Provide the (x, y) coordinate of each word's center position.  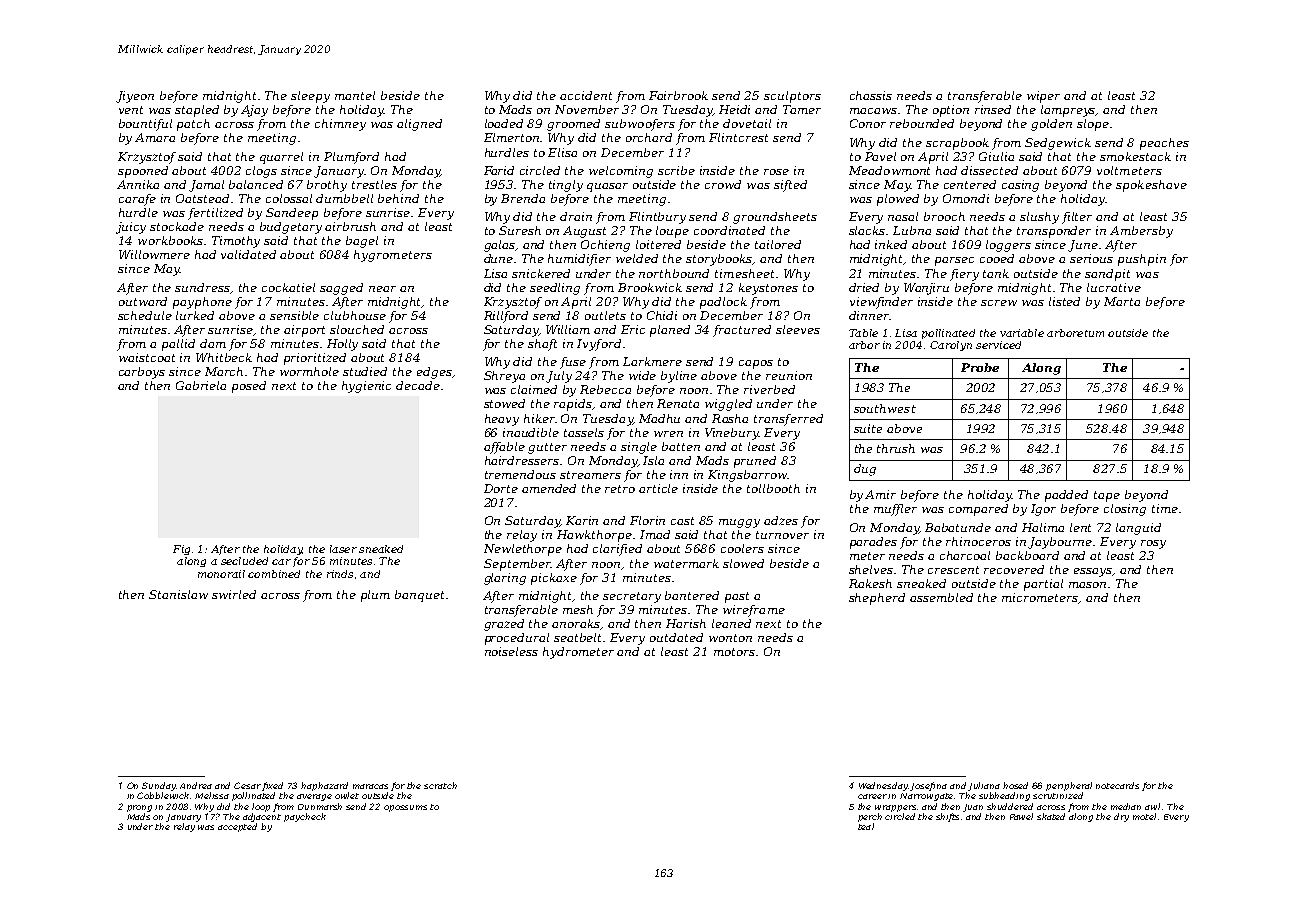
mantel (355, 95)
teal (866, 826)
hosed (1015, 785)
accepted (237, 827)
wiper (1043, 97)
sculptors (792, 97)
